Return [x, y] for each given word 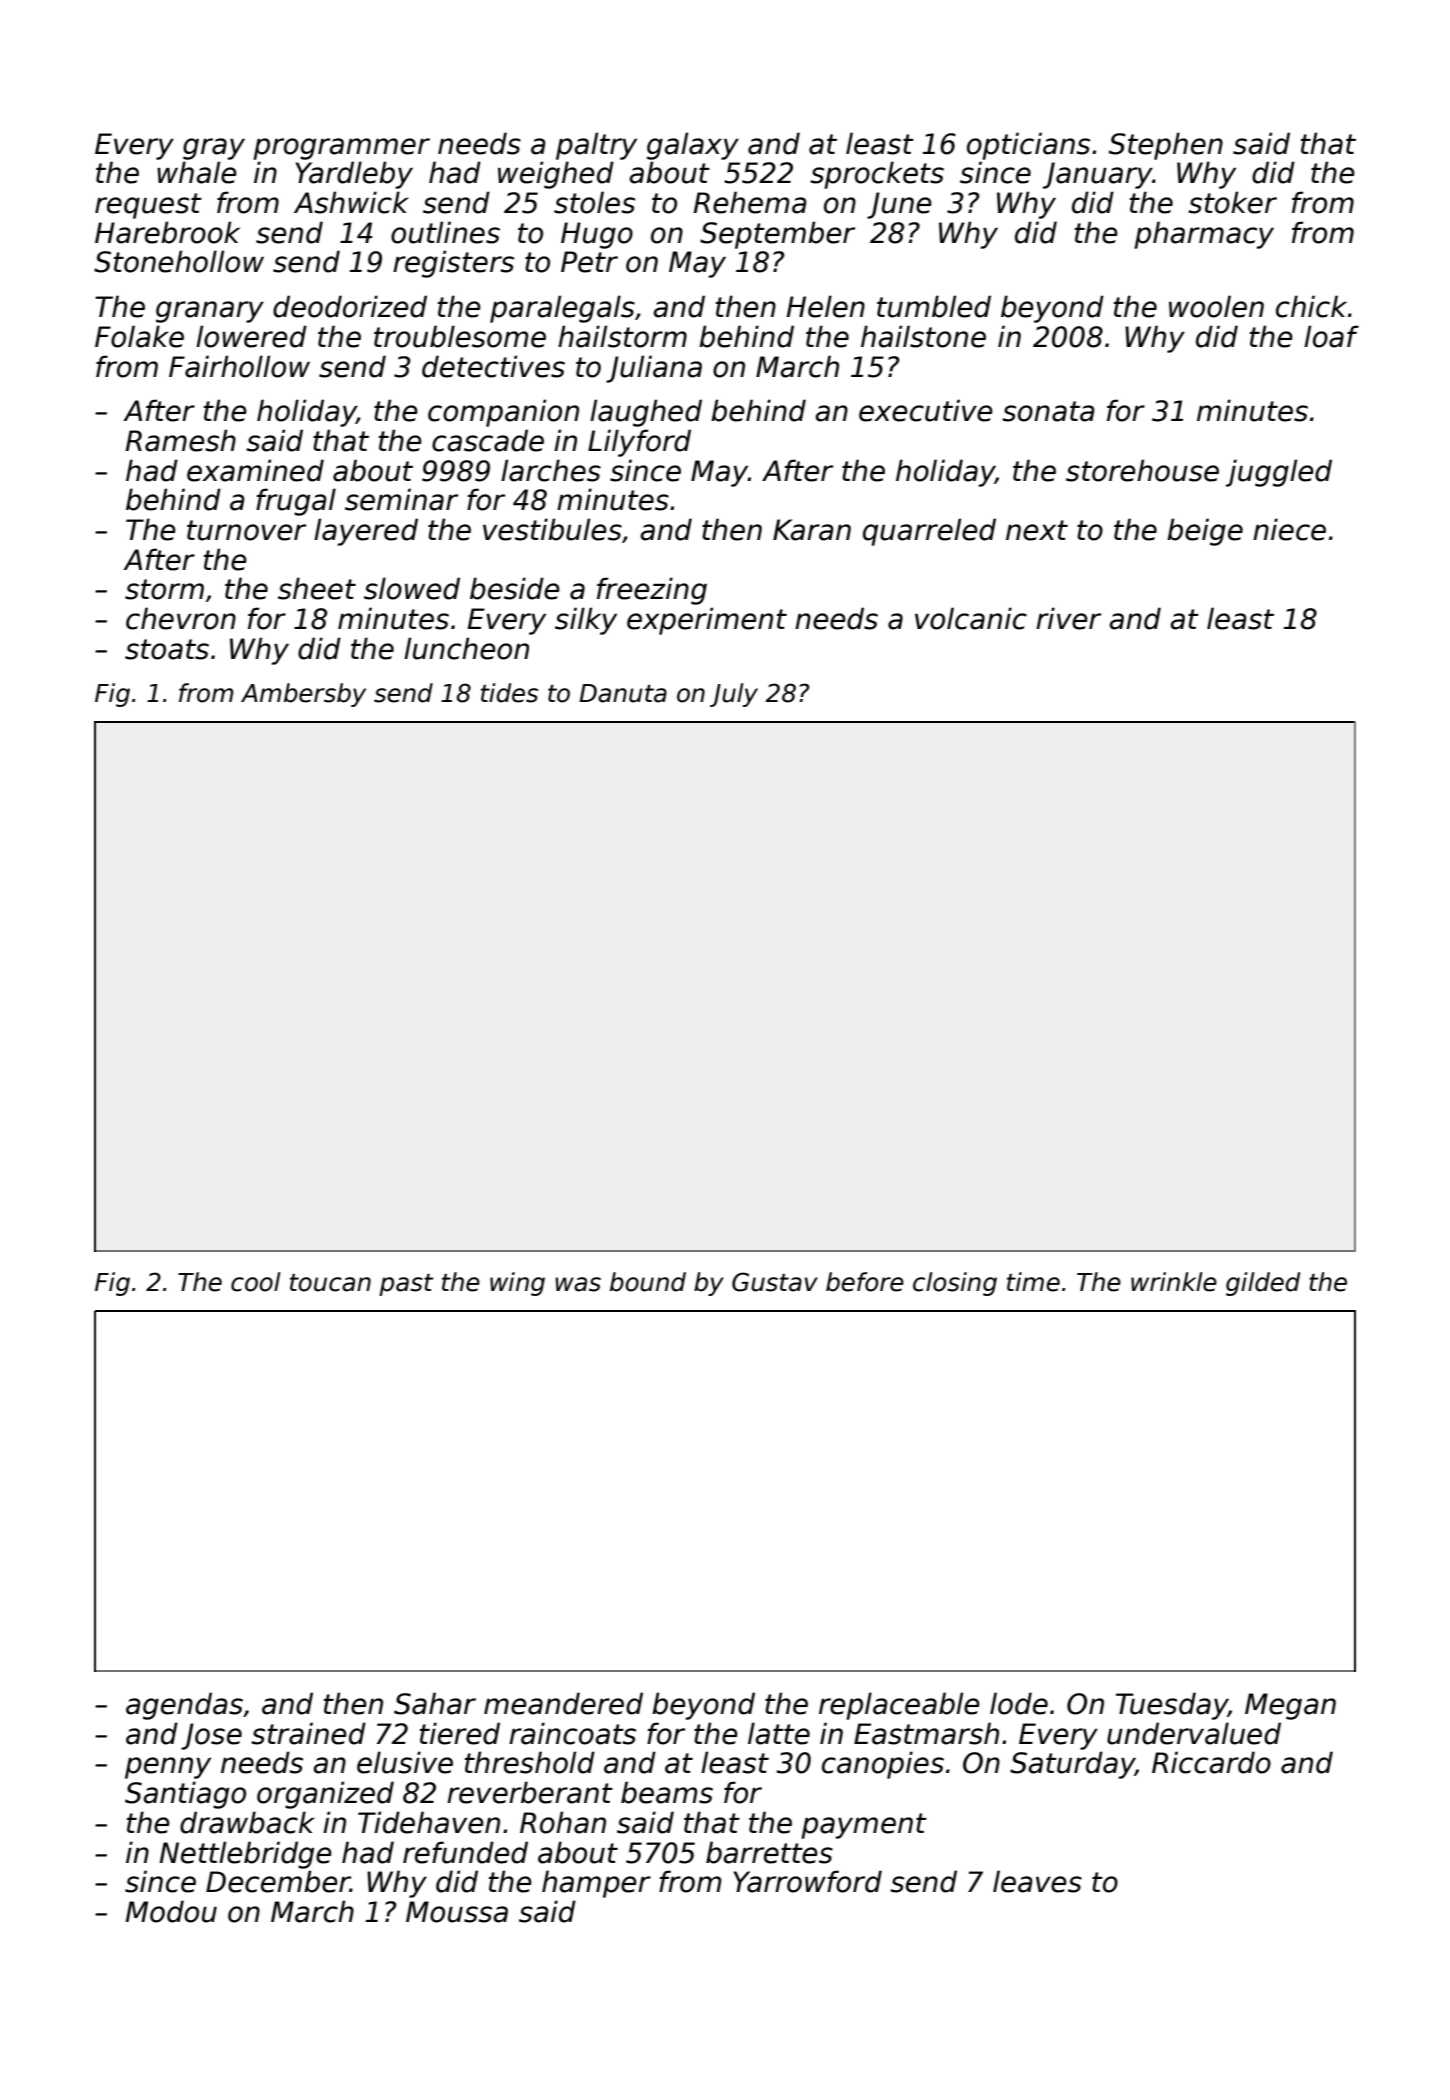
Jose [211, 1736]
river [1068, 618]
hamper [596, 1884]
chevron [181, 618]
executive [926, 410]
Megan [1290, 1706]
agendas [184, 1706]
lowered [251, 336]
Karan [812, 530]
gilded [1263, 1284]
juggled [1279, 473]
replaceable [899, 1706]
